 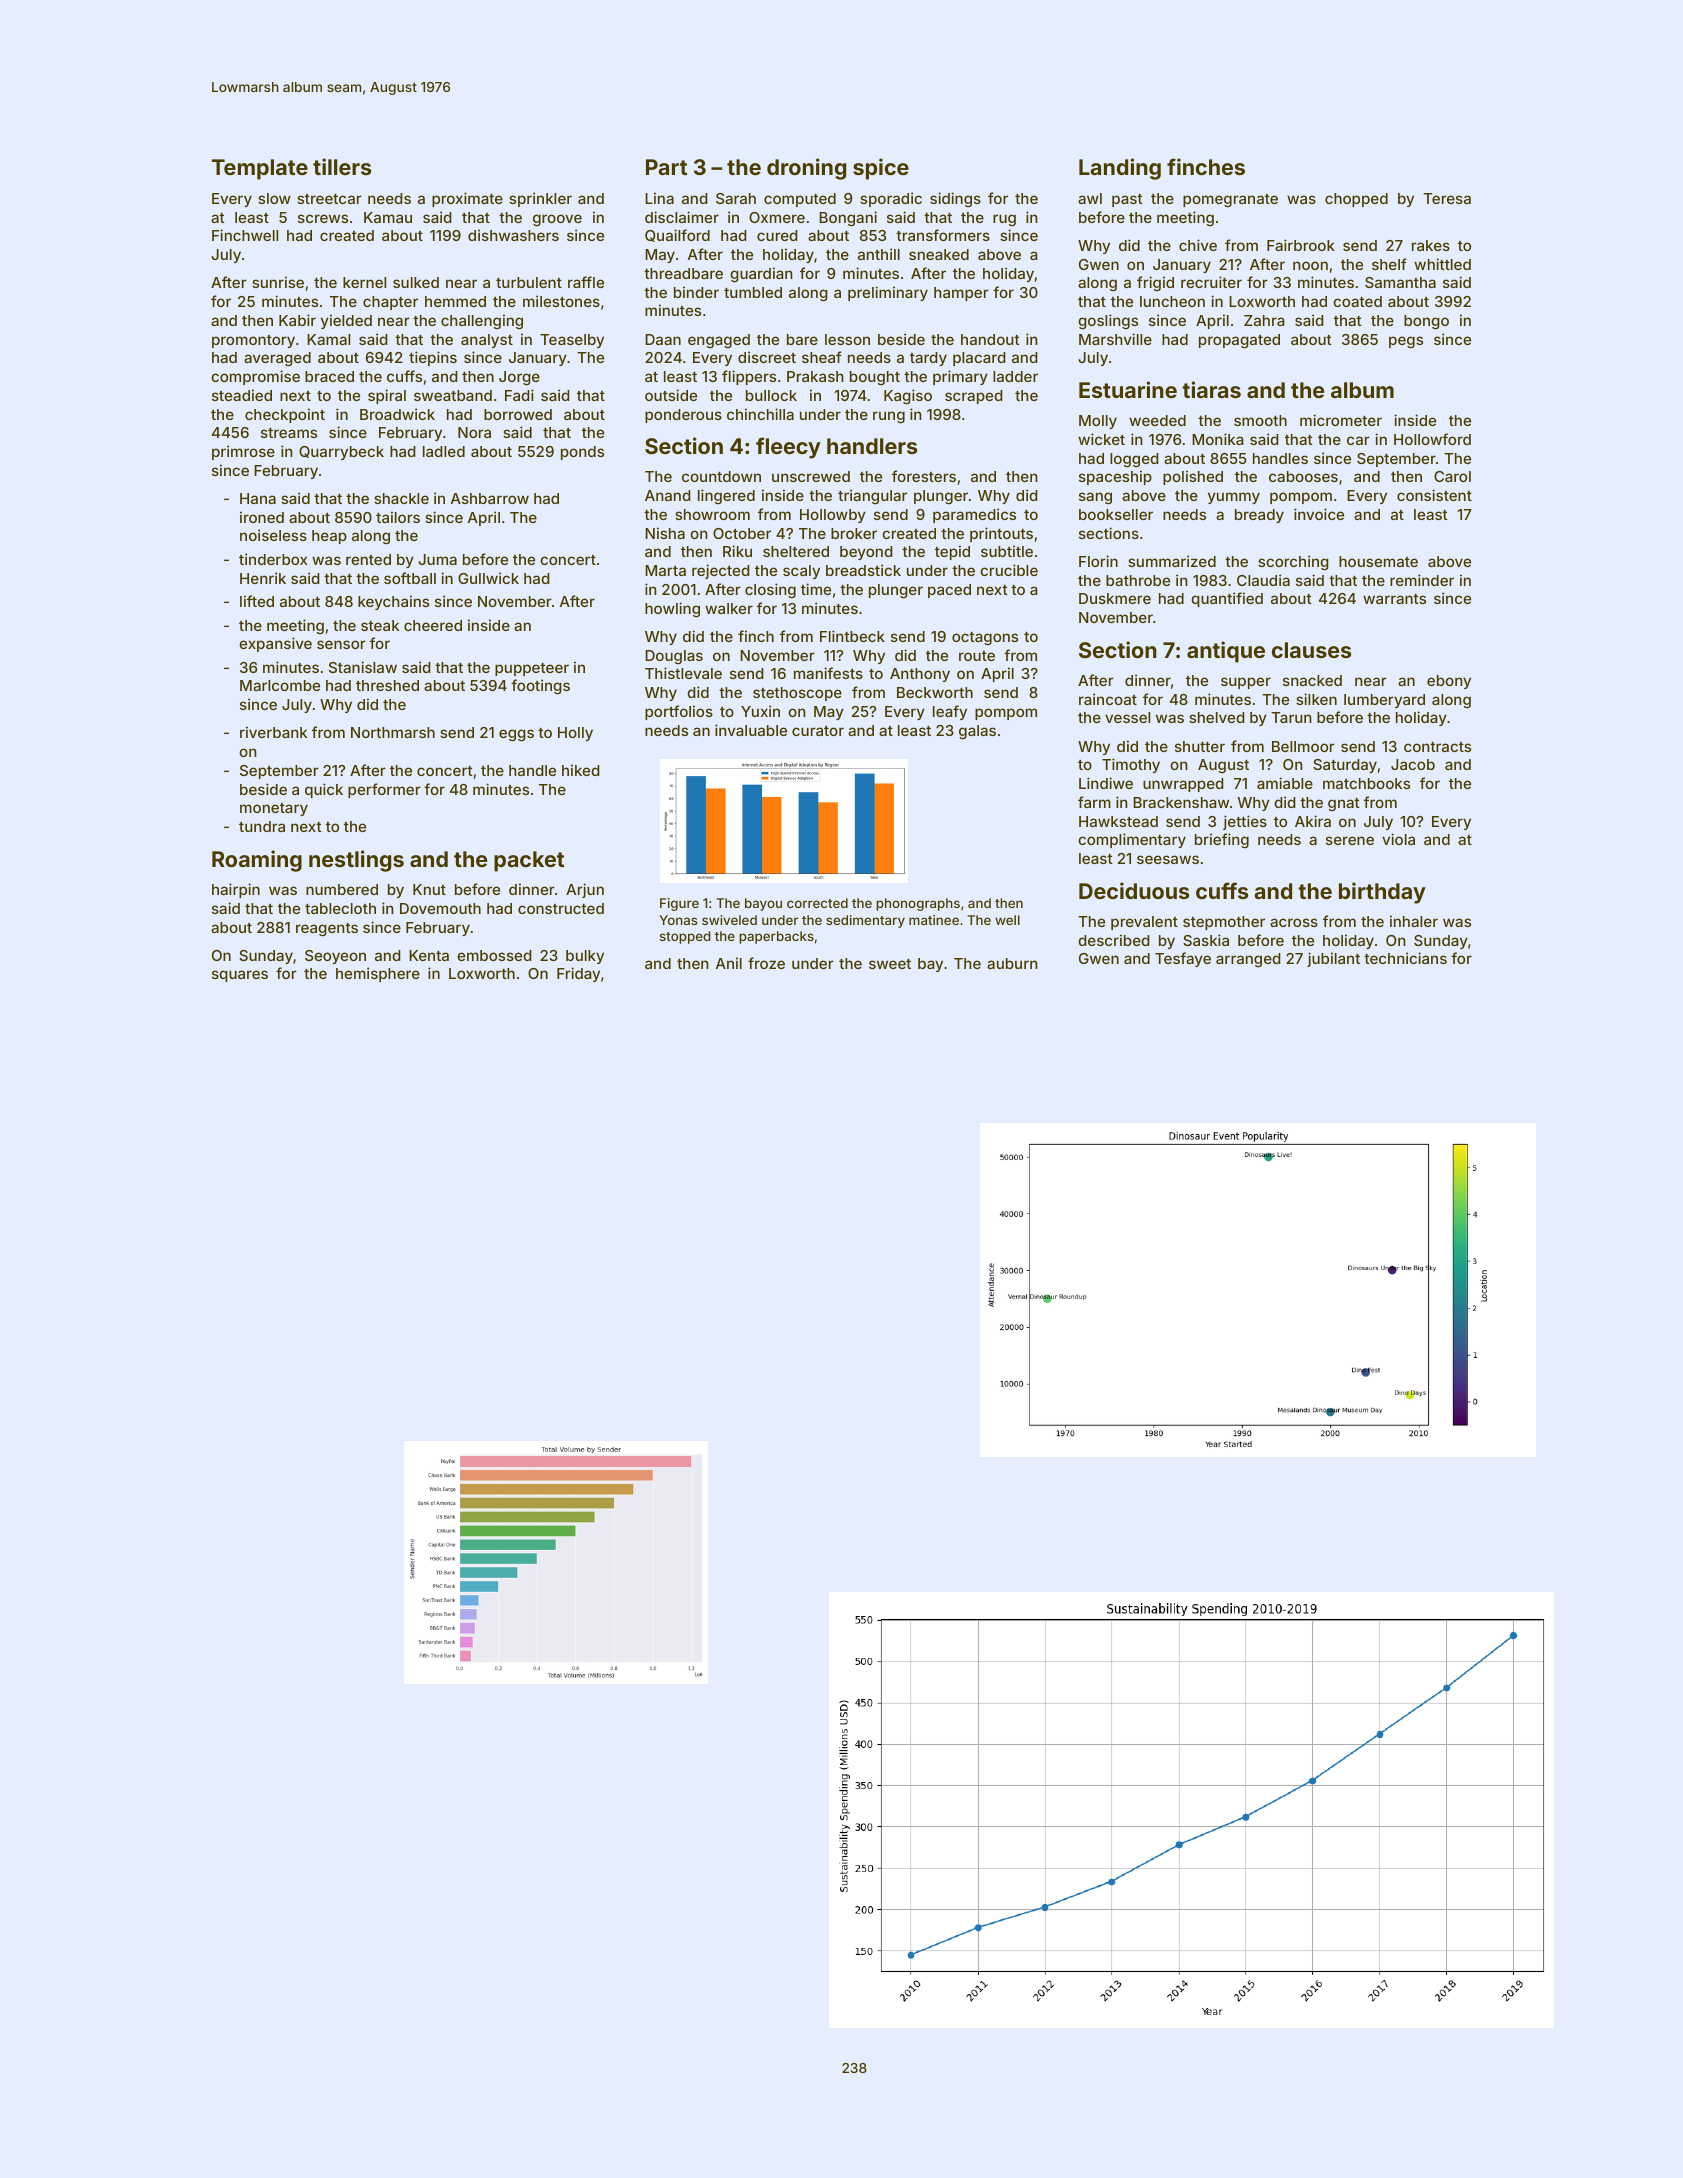 I want to click on tillers, so click(x=342, y=166).
